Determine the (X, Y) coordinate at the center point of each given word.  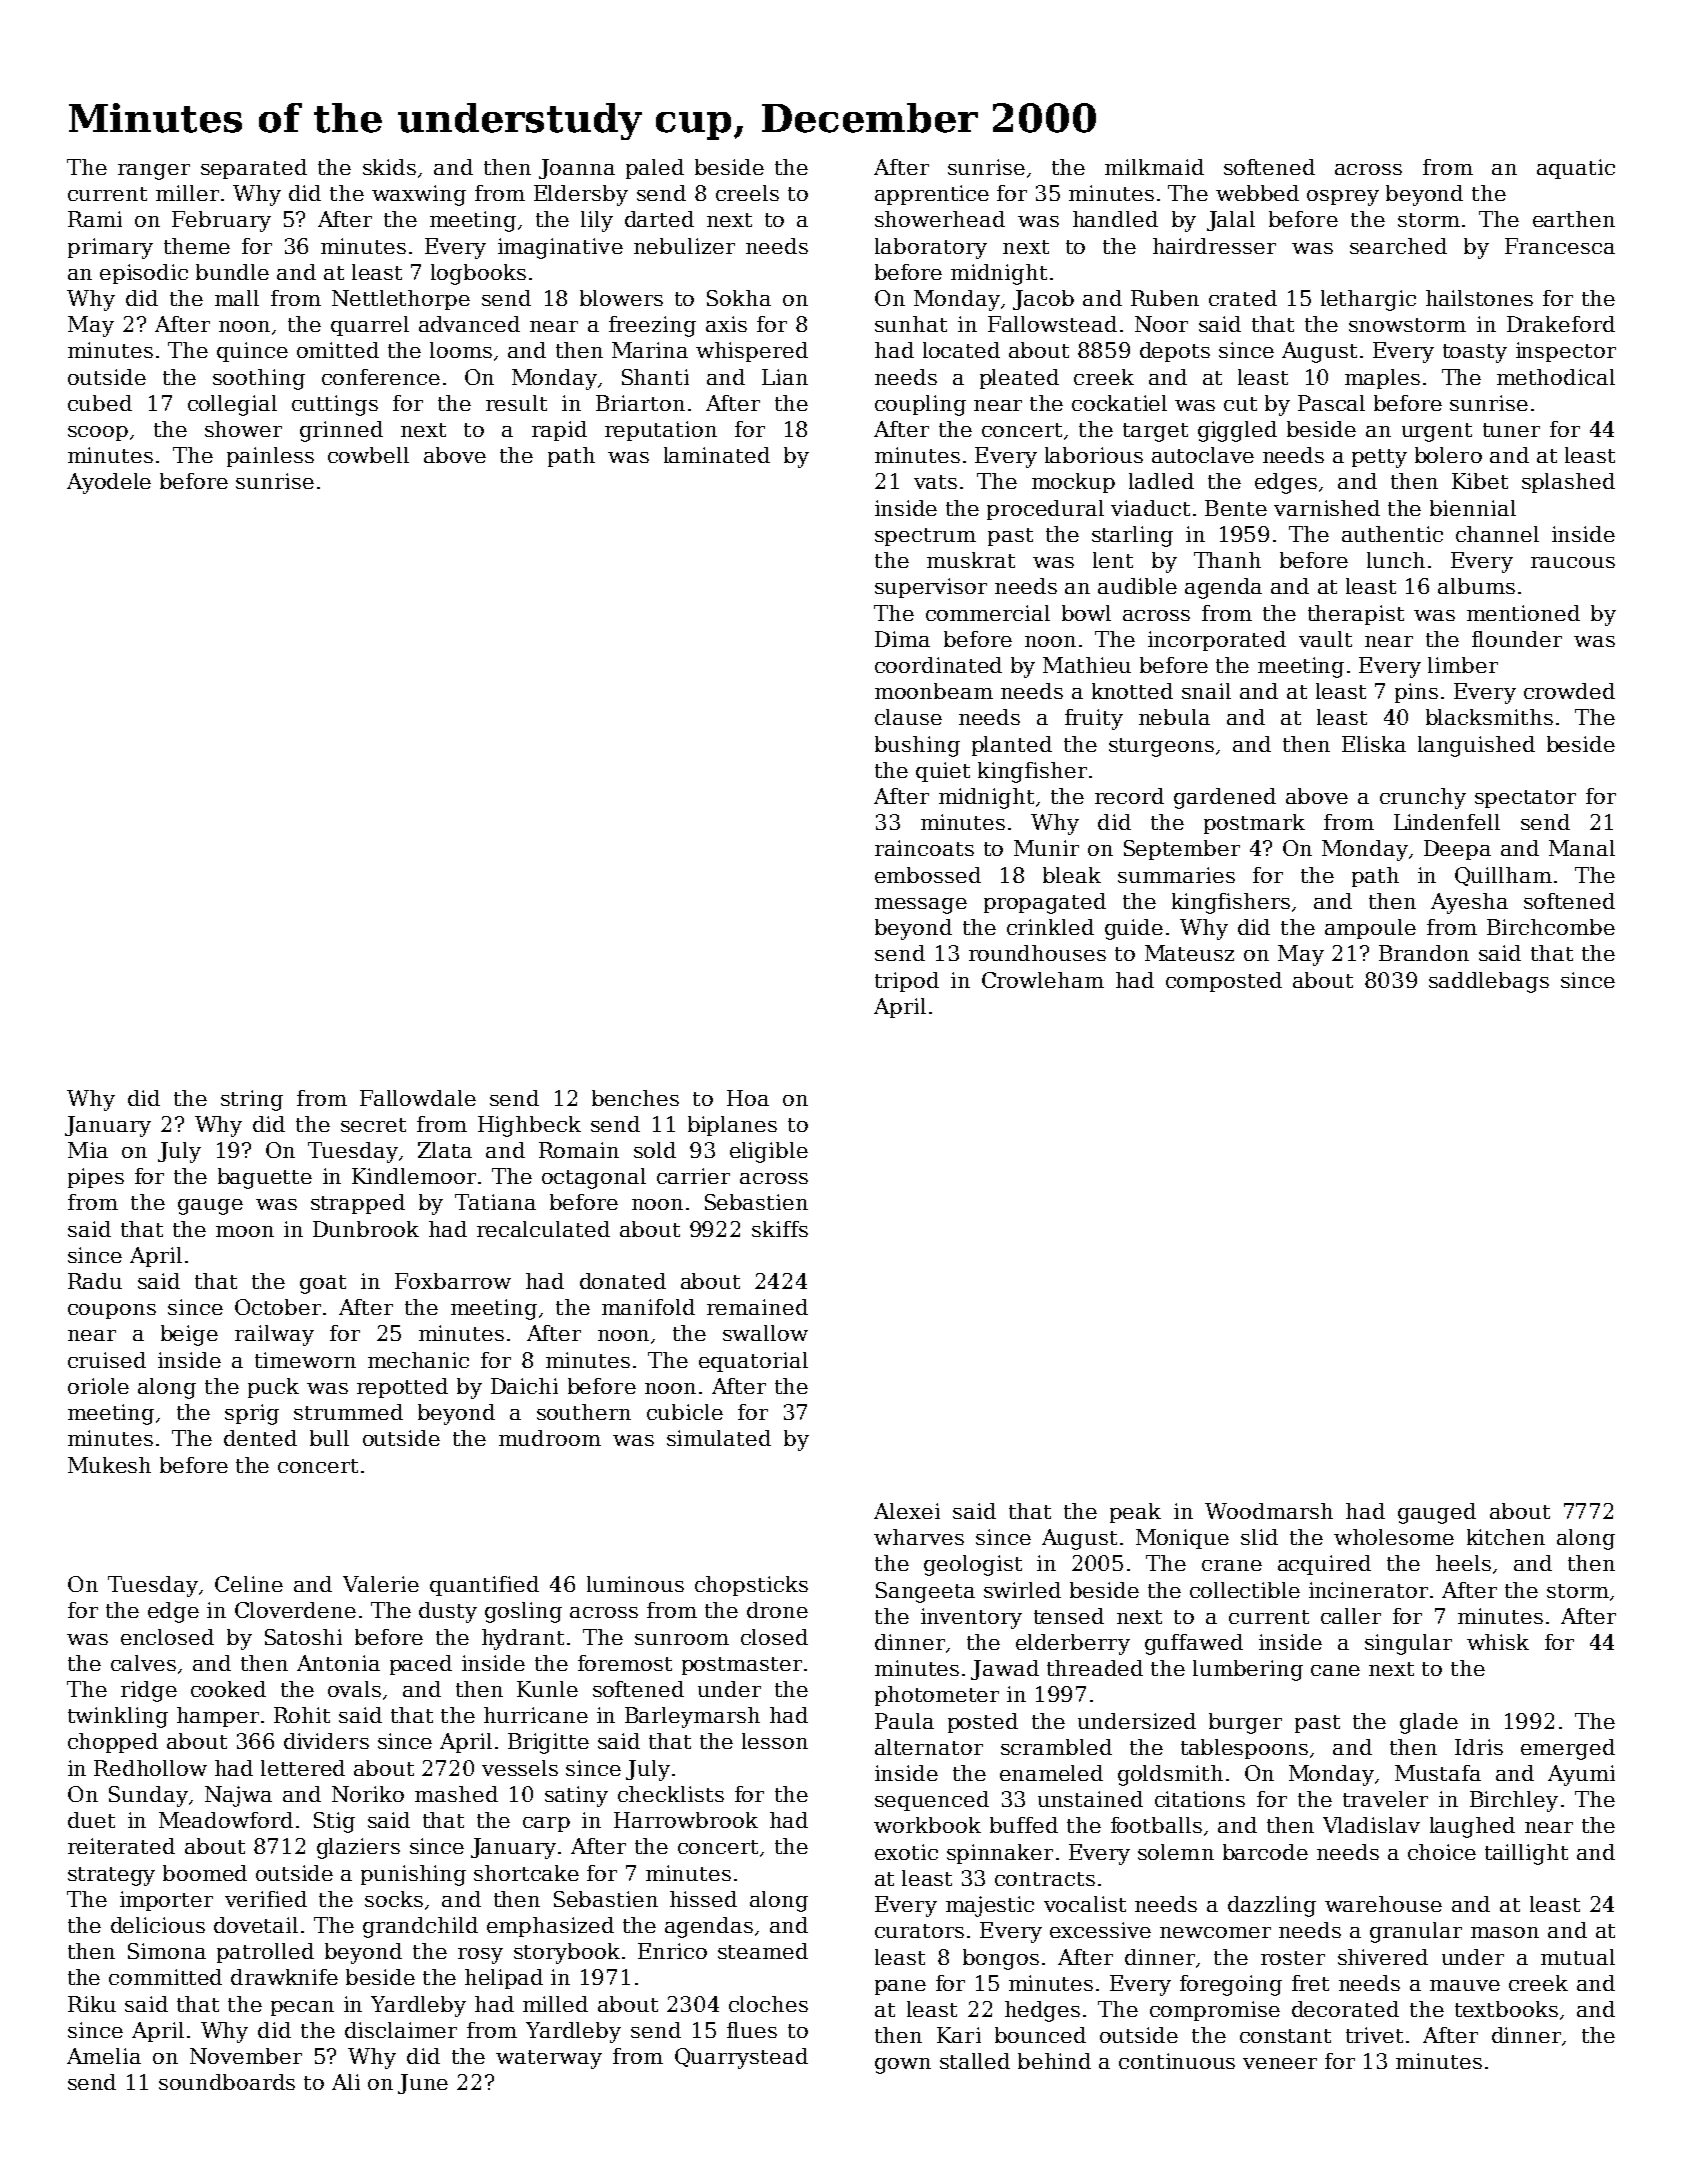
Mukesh (109, 1465)
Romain (579, 1150)
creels (747, 193)
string (252, 1100)
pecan (302, 2008)
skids (389, 167)
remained (757, 1307)
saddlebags (1489, 982)
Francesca (1560, 246)
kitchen (1506, 1537)
